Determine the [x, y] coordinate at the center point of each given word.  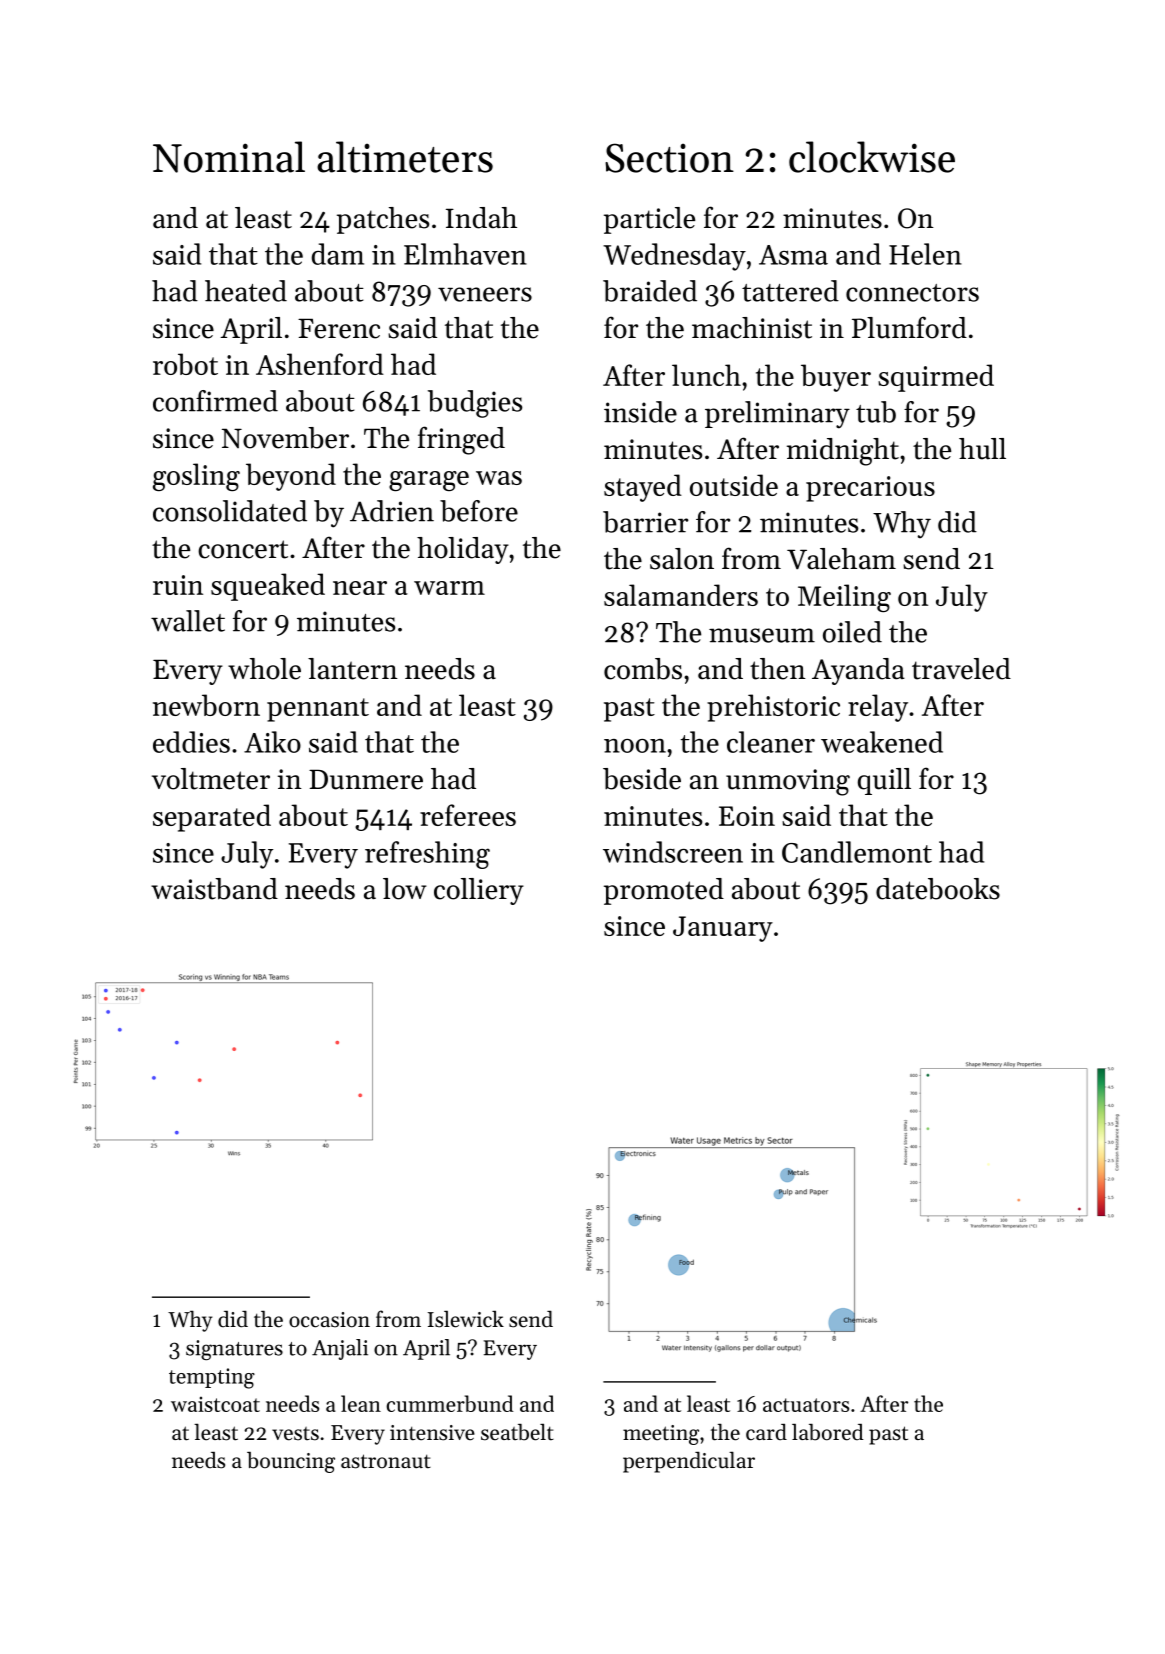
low [405, 889]
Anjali [340, 1349]
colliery [479, 891]
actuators [806, 1405]
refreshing [427, 855]
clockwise [872, 157]
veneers [485, 294]
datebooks [938, 889]
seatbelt [517, 1432]
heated [246, 291]
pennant [318, 710]
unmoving [788, 782]
